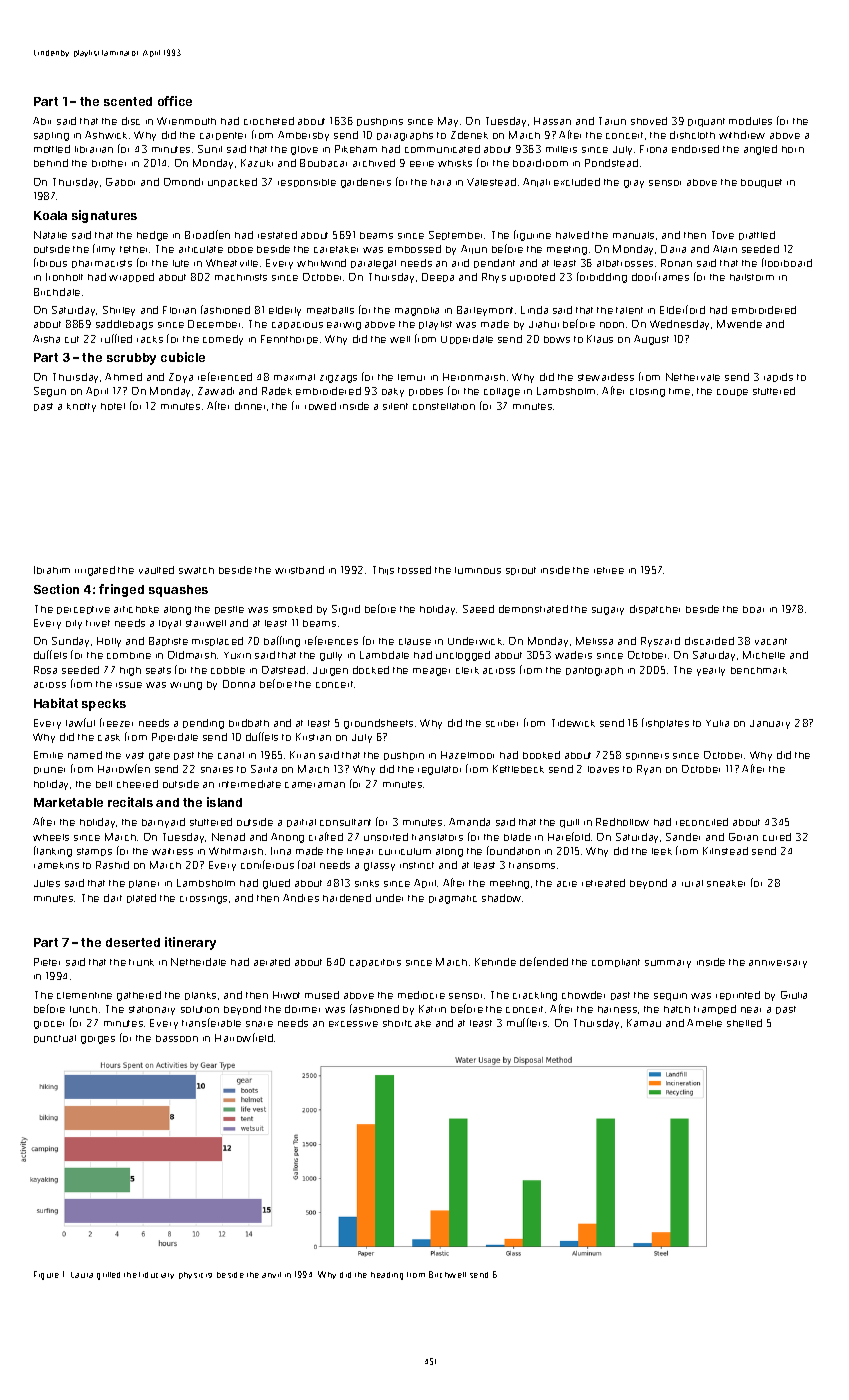 This image has width=849, height=1400. I want to click on Ahmed, so click(123, 377).
